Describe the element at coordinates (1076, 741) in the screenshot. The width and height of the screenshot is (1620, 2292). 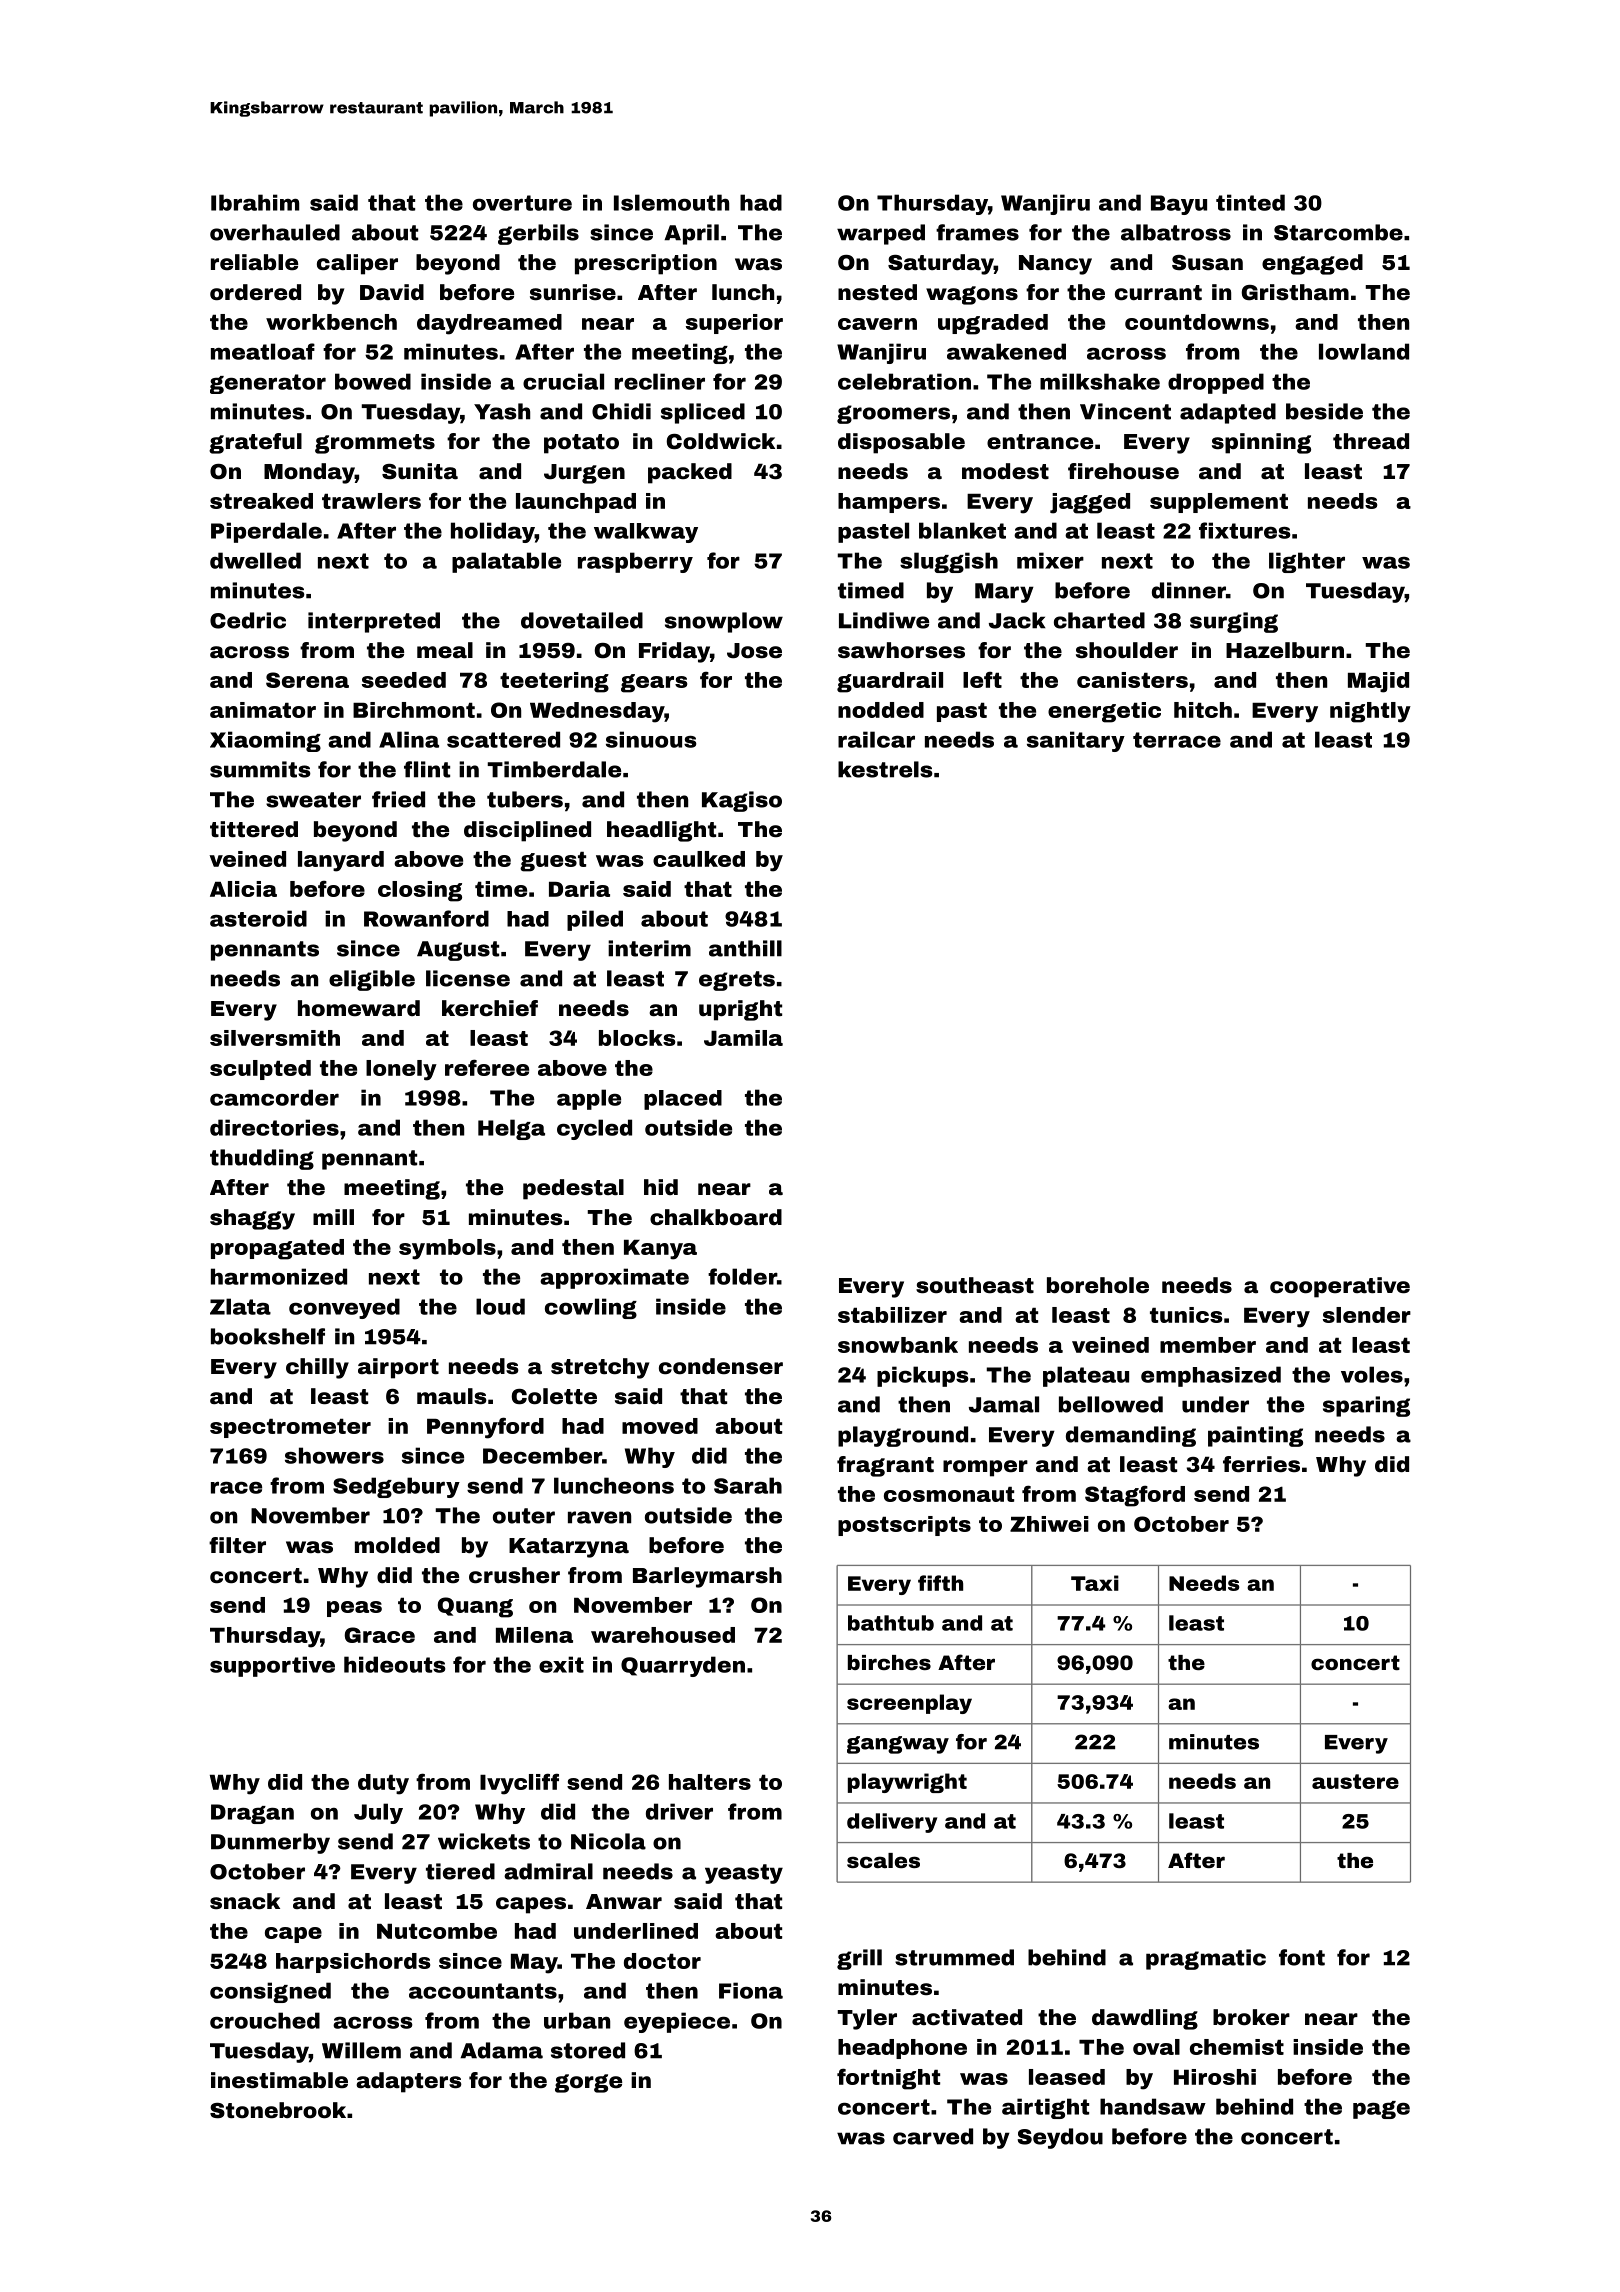
I see `sanitary` at that location.
